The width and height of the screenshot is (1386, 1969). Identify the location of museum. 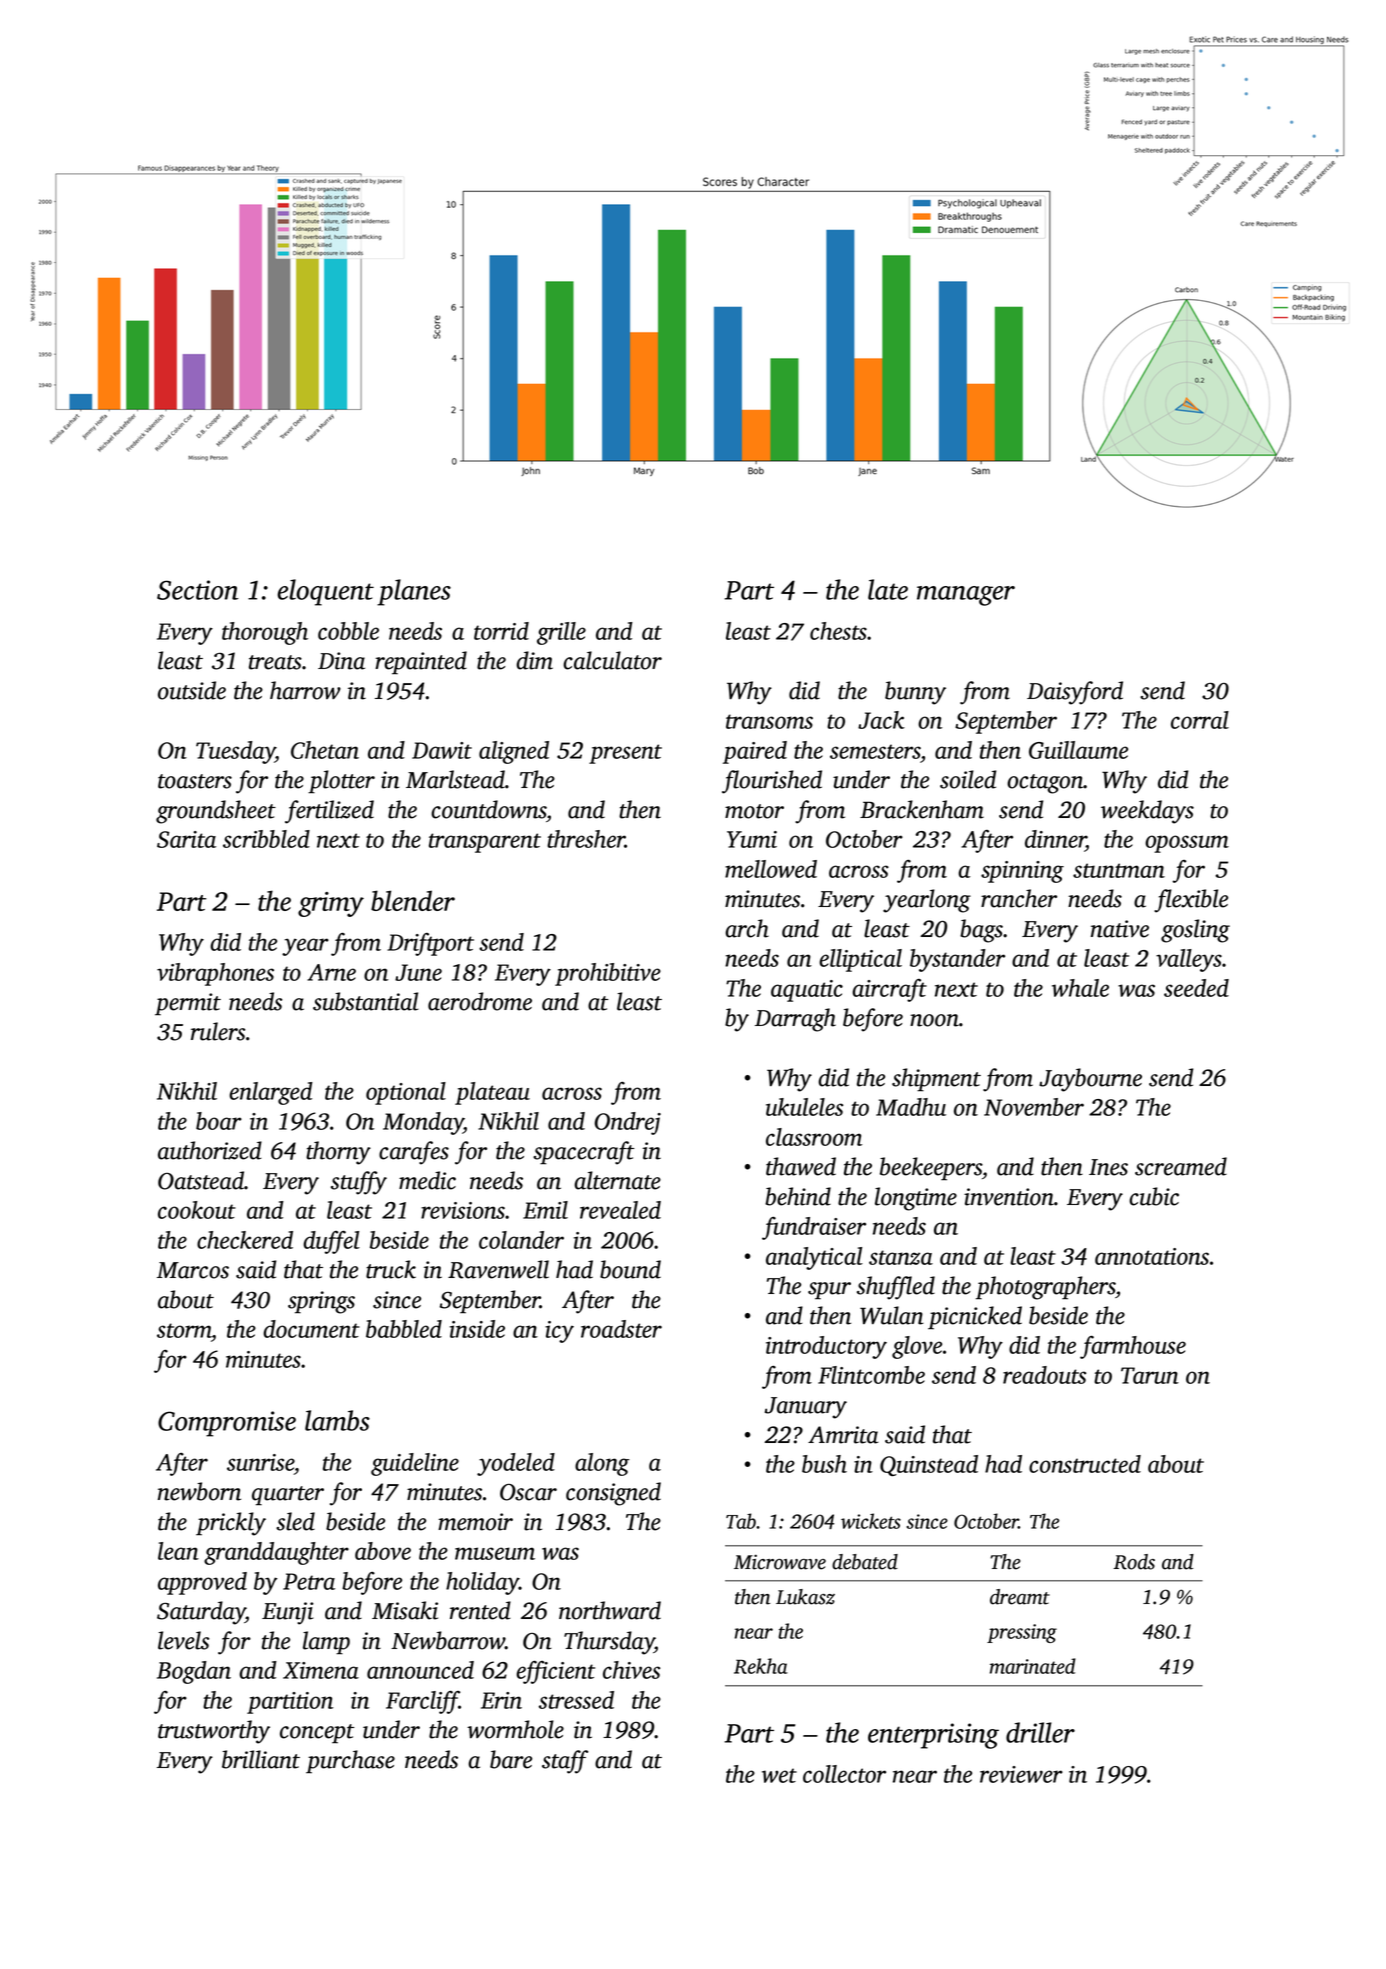
(495, 1553).
